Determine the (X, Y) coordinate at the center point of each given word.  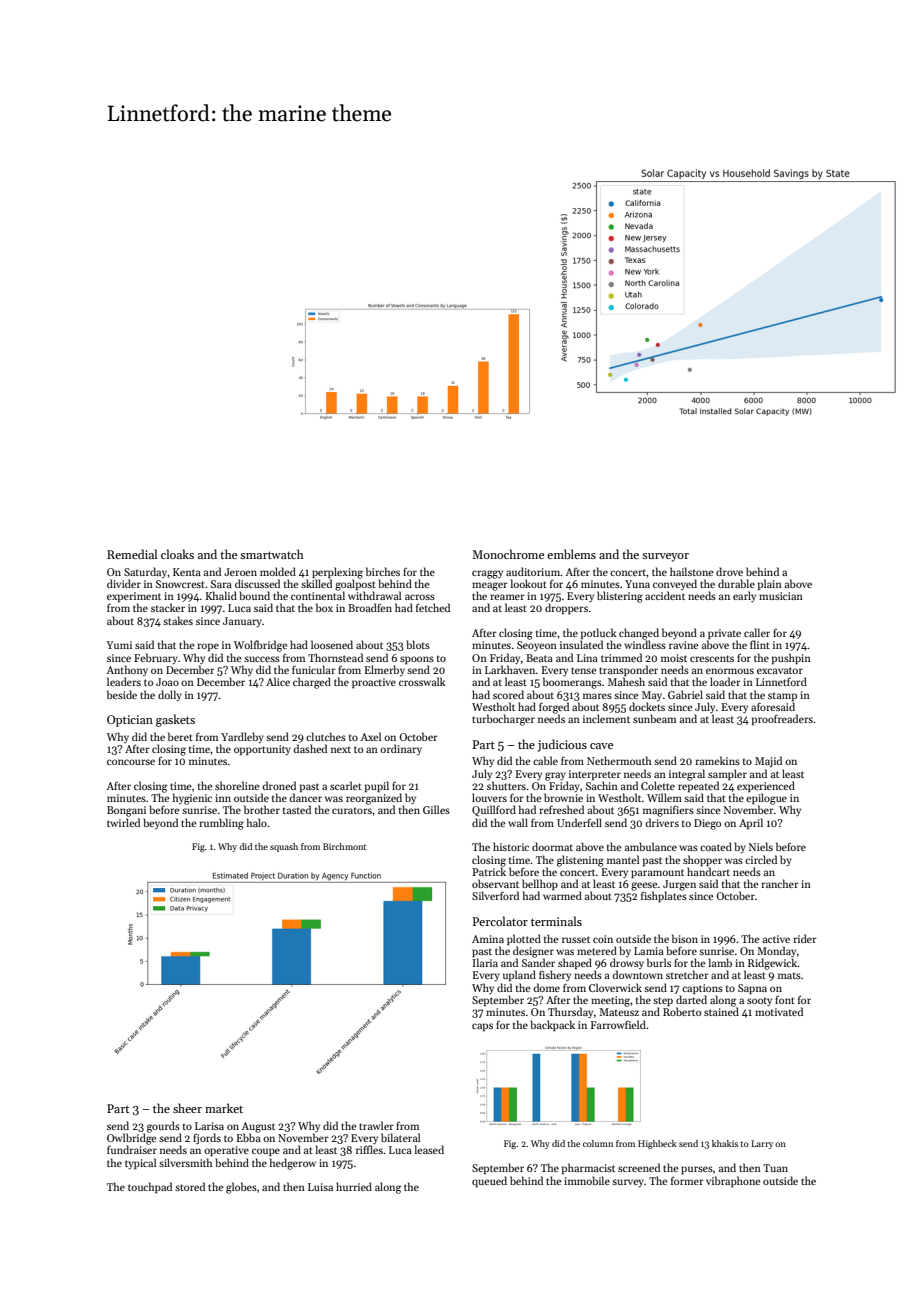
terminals (556, 921)
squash (284, 847)
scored (508, 694)
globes (241, 1188)
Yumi (119, 645)
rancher (780, 883)
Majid (768, 762)
